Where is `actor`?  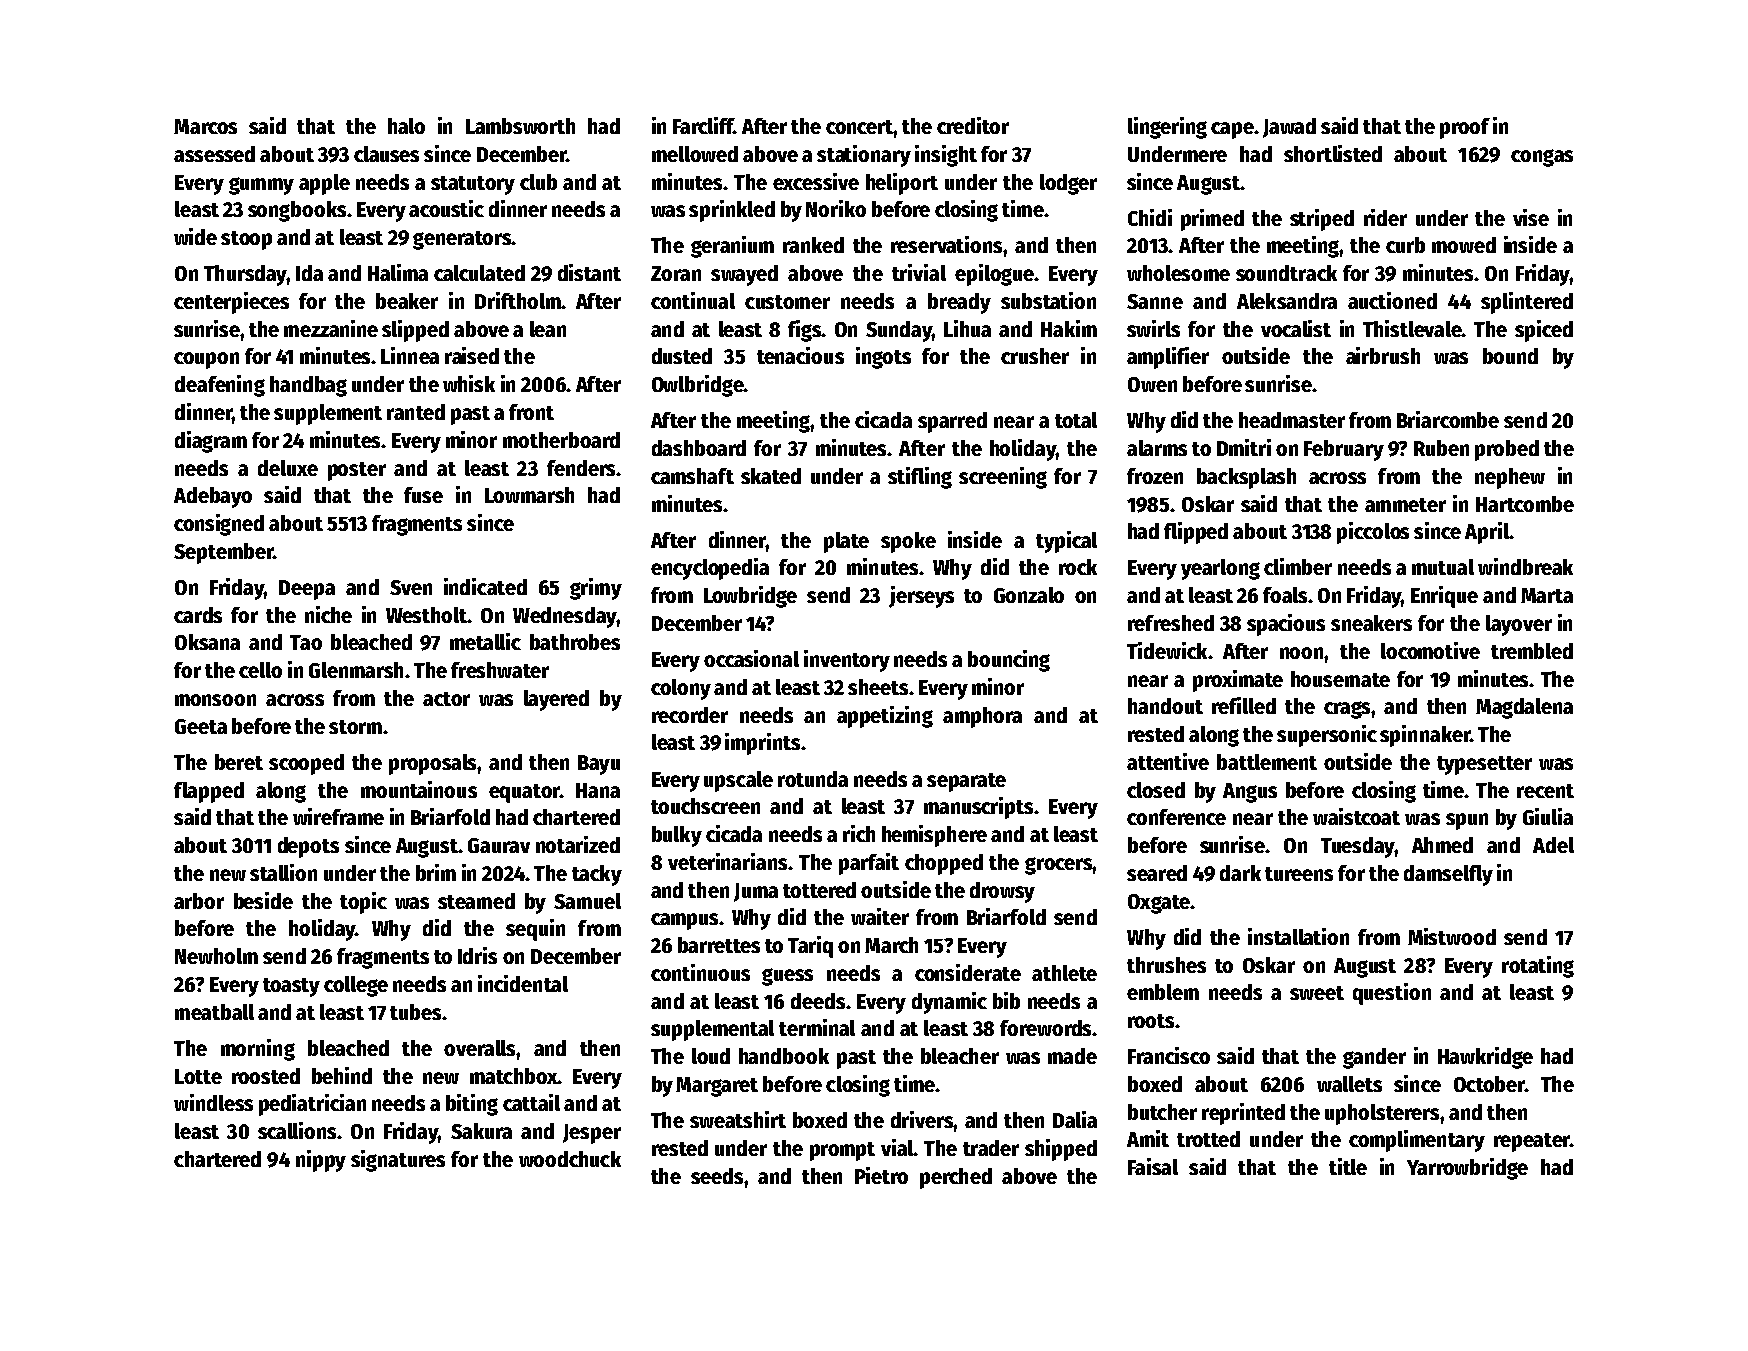
actor is located at coordinates (446, 699).
